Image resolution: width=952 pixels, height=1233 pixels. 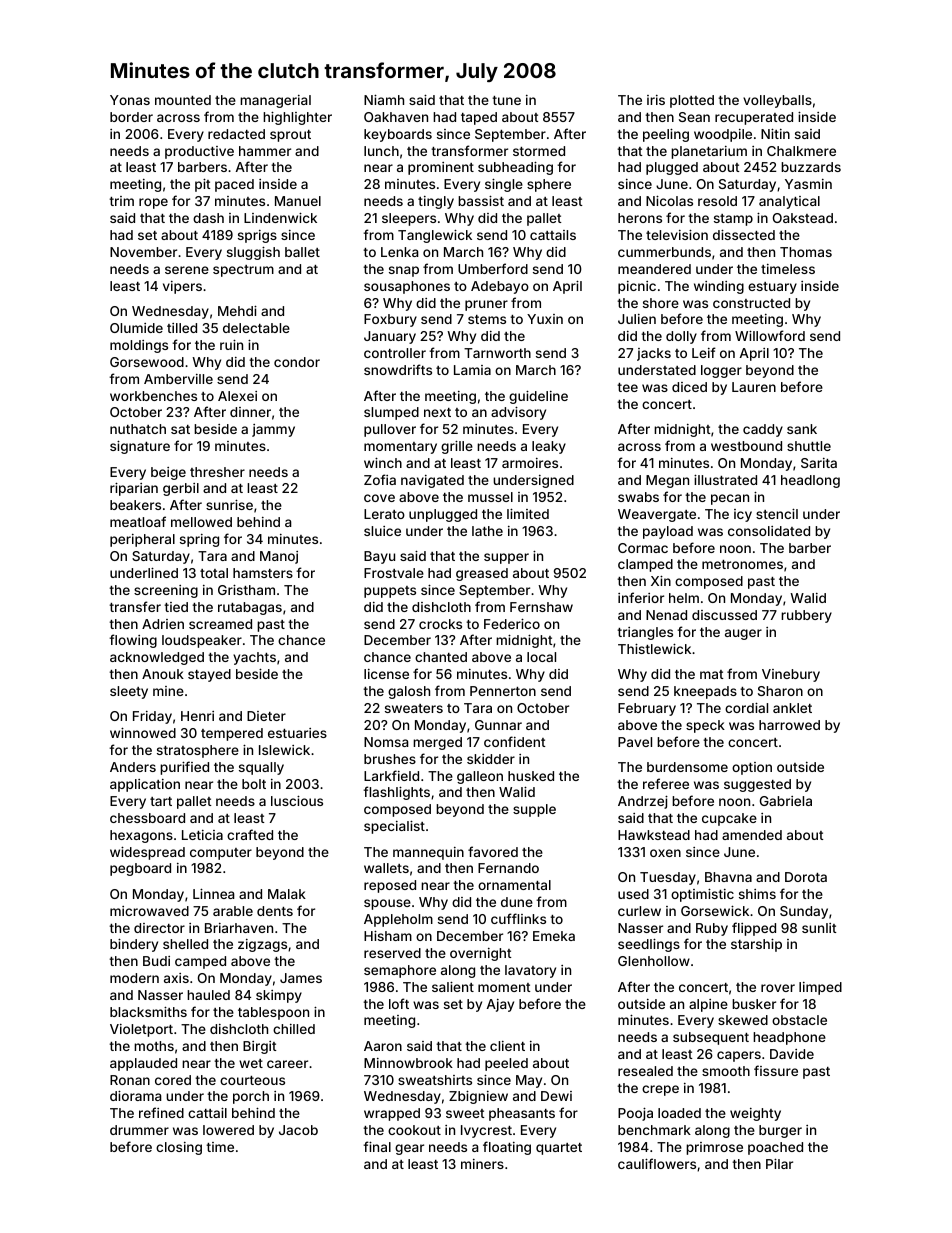 I want to click on purified, so click(x=184, y=768).
